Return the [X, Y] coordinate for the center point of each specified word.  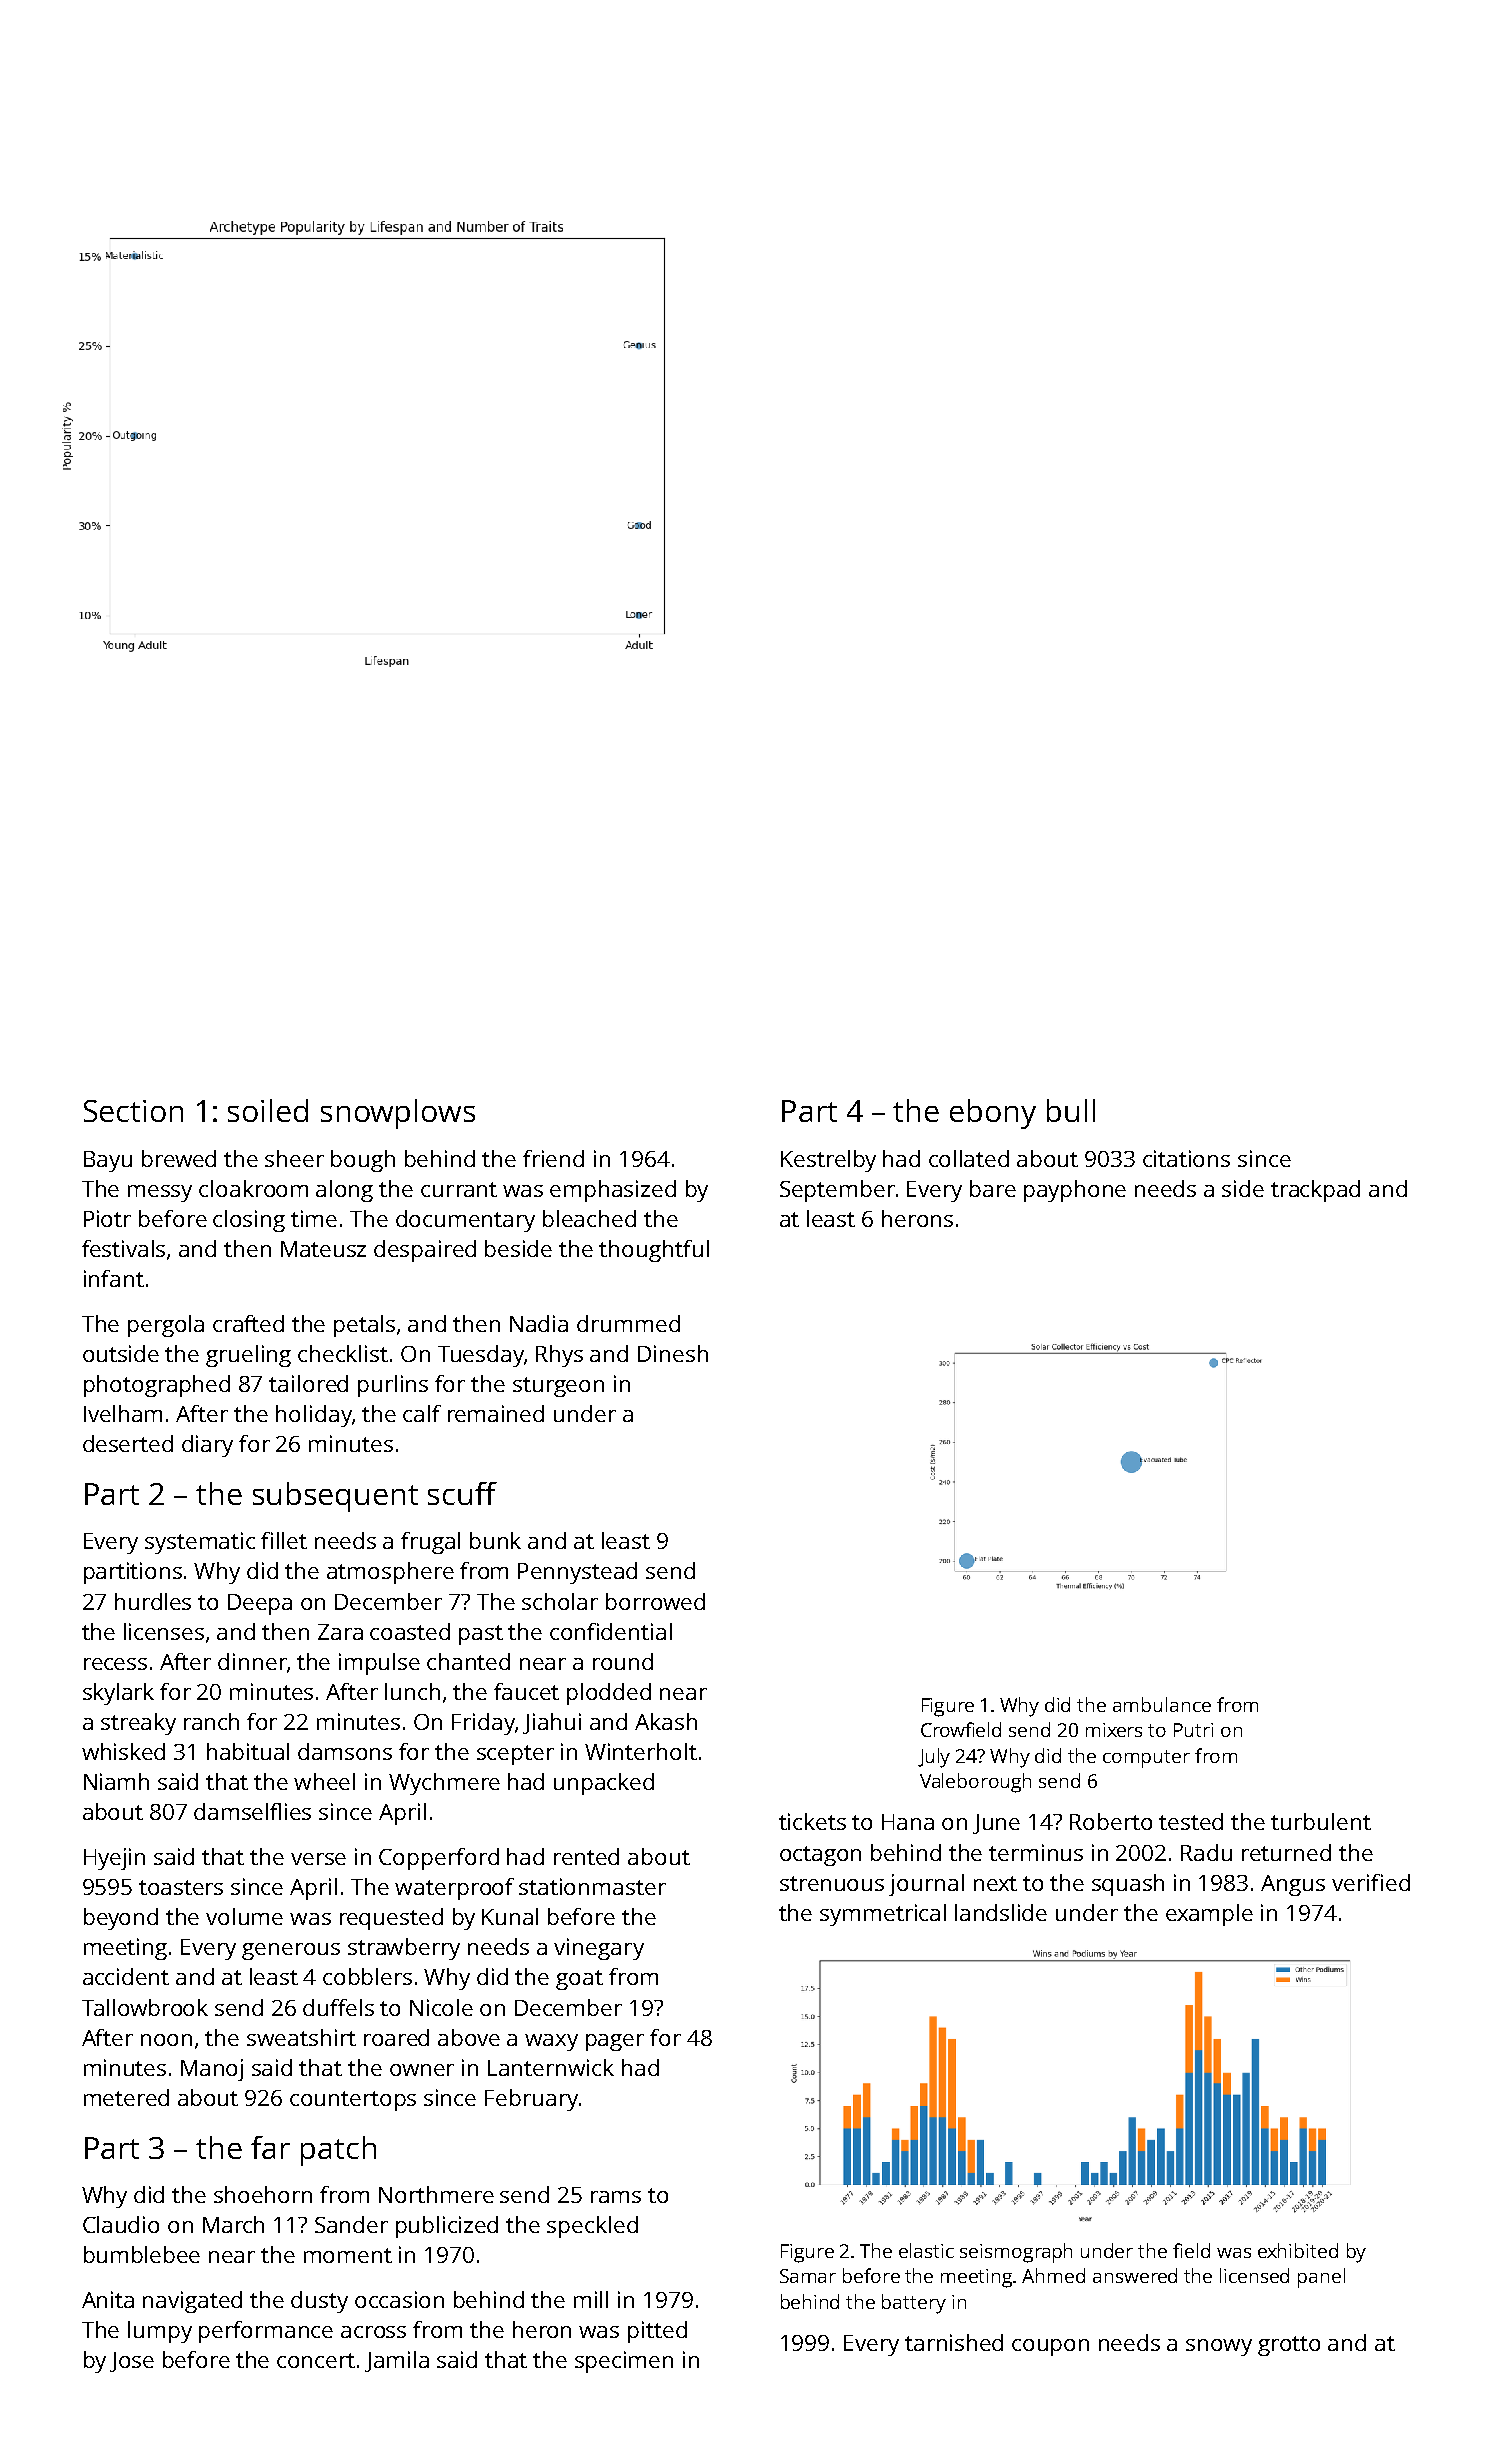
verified [1371, 1882]
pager [615, 2042]
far [270, 2147]
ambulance [1162, 1704]
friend [553, 1158]
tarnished [954, 2342]
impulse [379, 1664]
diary [207, 1446]
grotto [1289, 2346]
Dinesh [673, 1353]
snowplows [398, 1114]
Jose [132, 2362]
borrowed [655, 1601]
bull [1071, 1110]
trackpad [1315, 1191]
